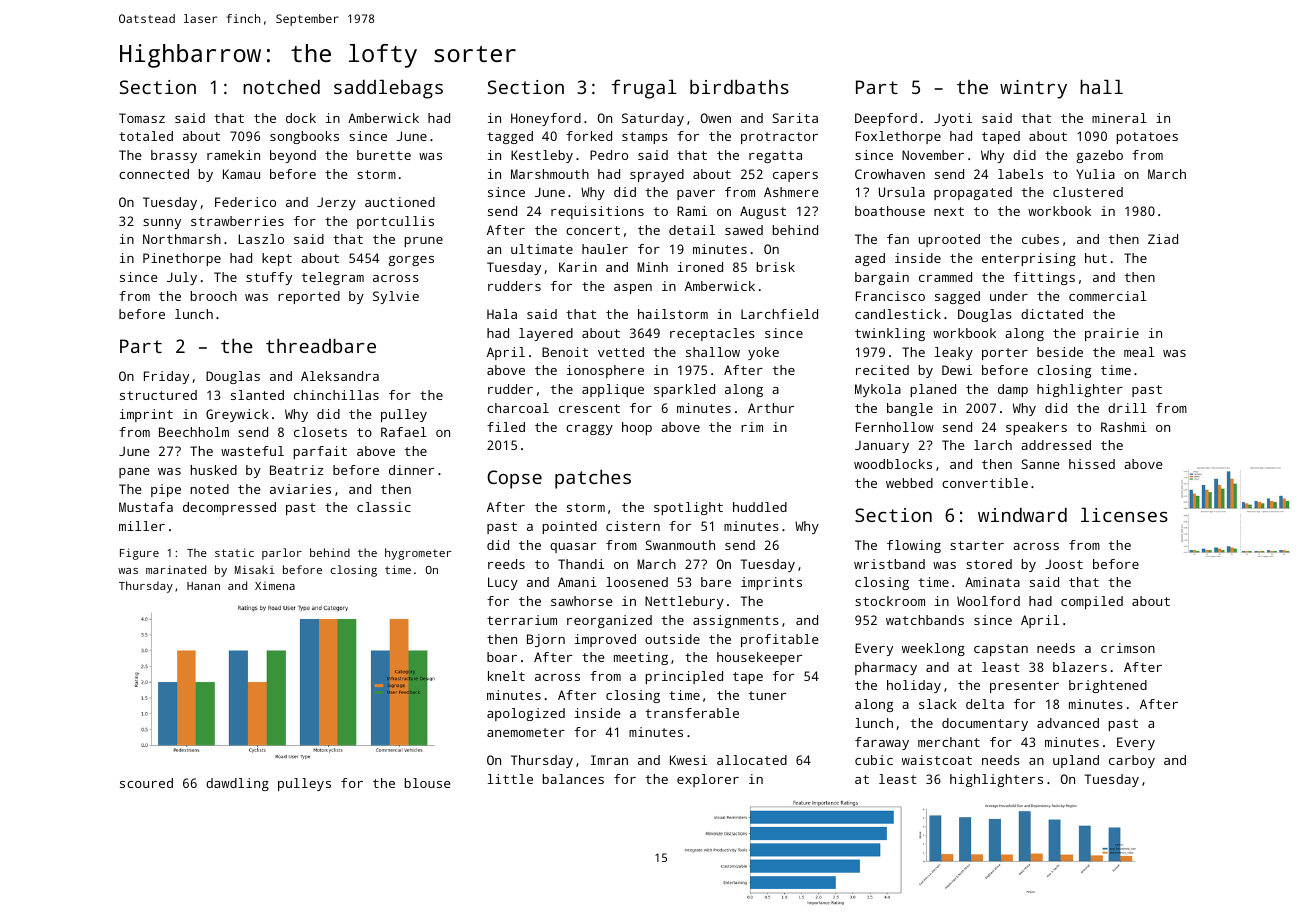  I want to click on Aleksandra, so click(340, 376).
